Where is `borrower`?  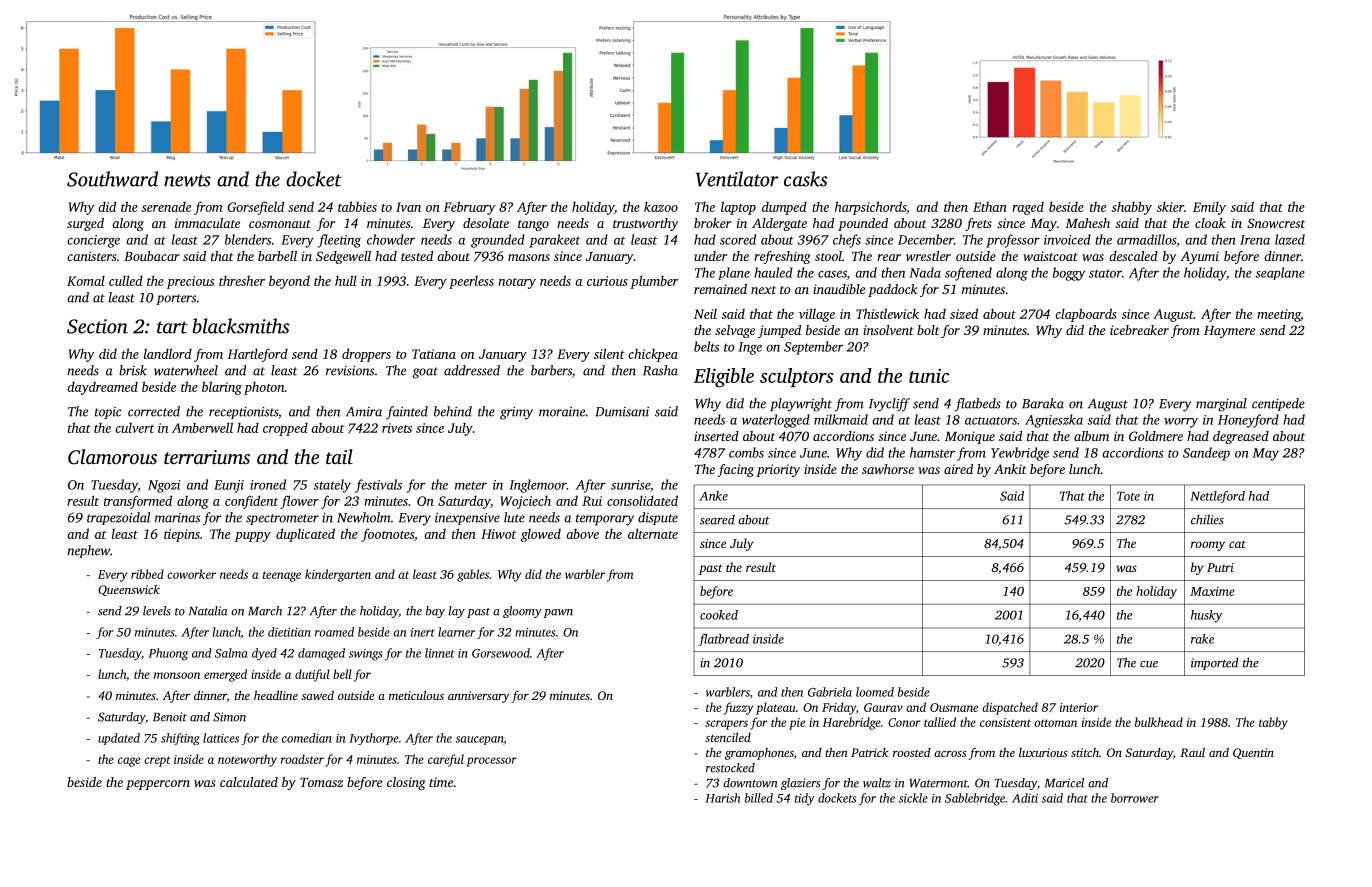 borrower is located at coordinates (1135, 798).
